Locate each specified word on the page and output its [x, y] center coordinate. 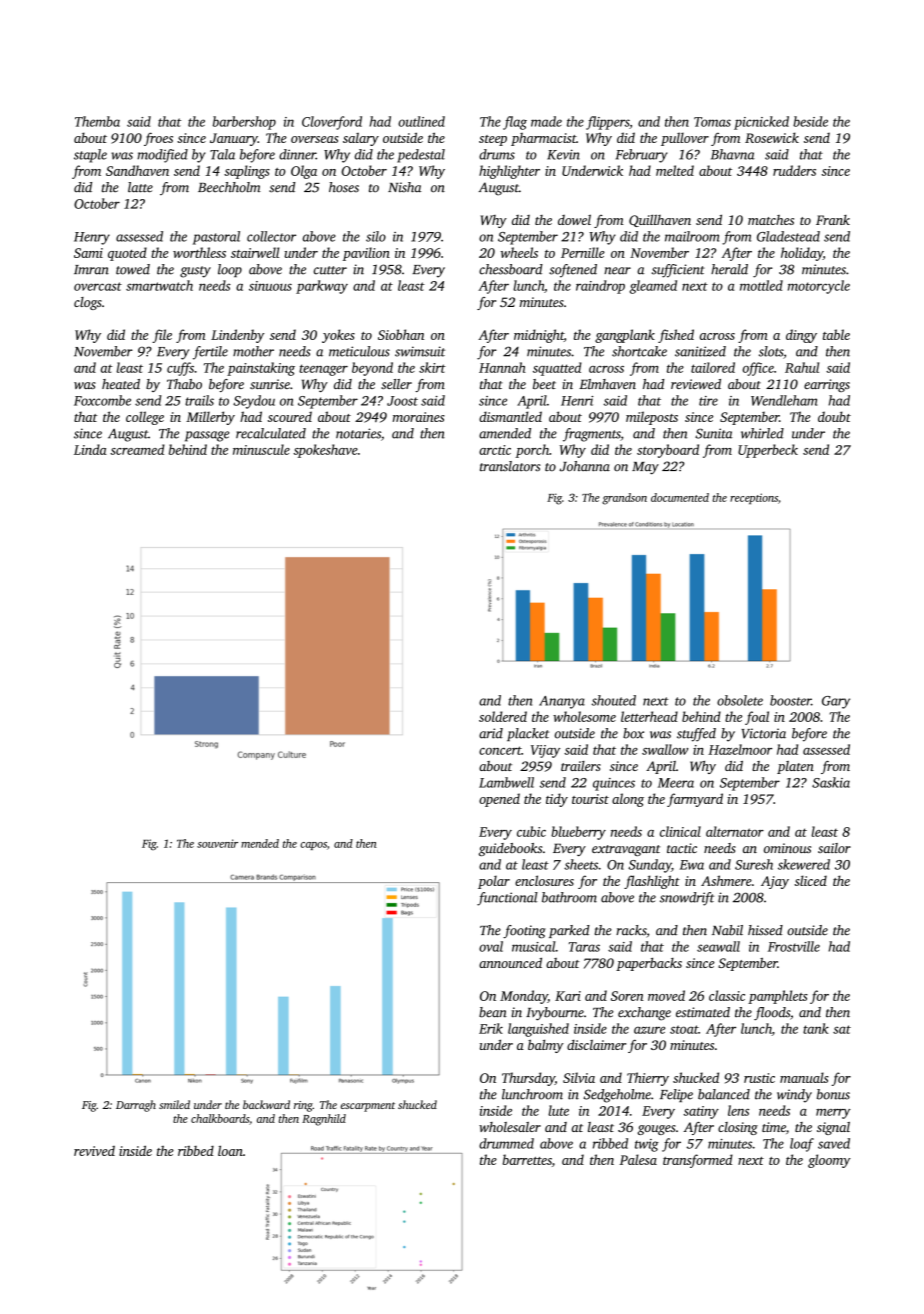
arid [491, 733]
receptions [754, 498]
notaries [358, 433]
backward [266, 1104]
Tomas [712, 122]
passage [207, 436]
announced [510, 963]
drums [497, 154]
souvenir [217, 843]
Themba [97, 121]
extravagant [626, 850]
